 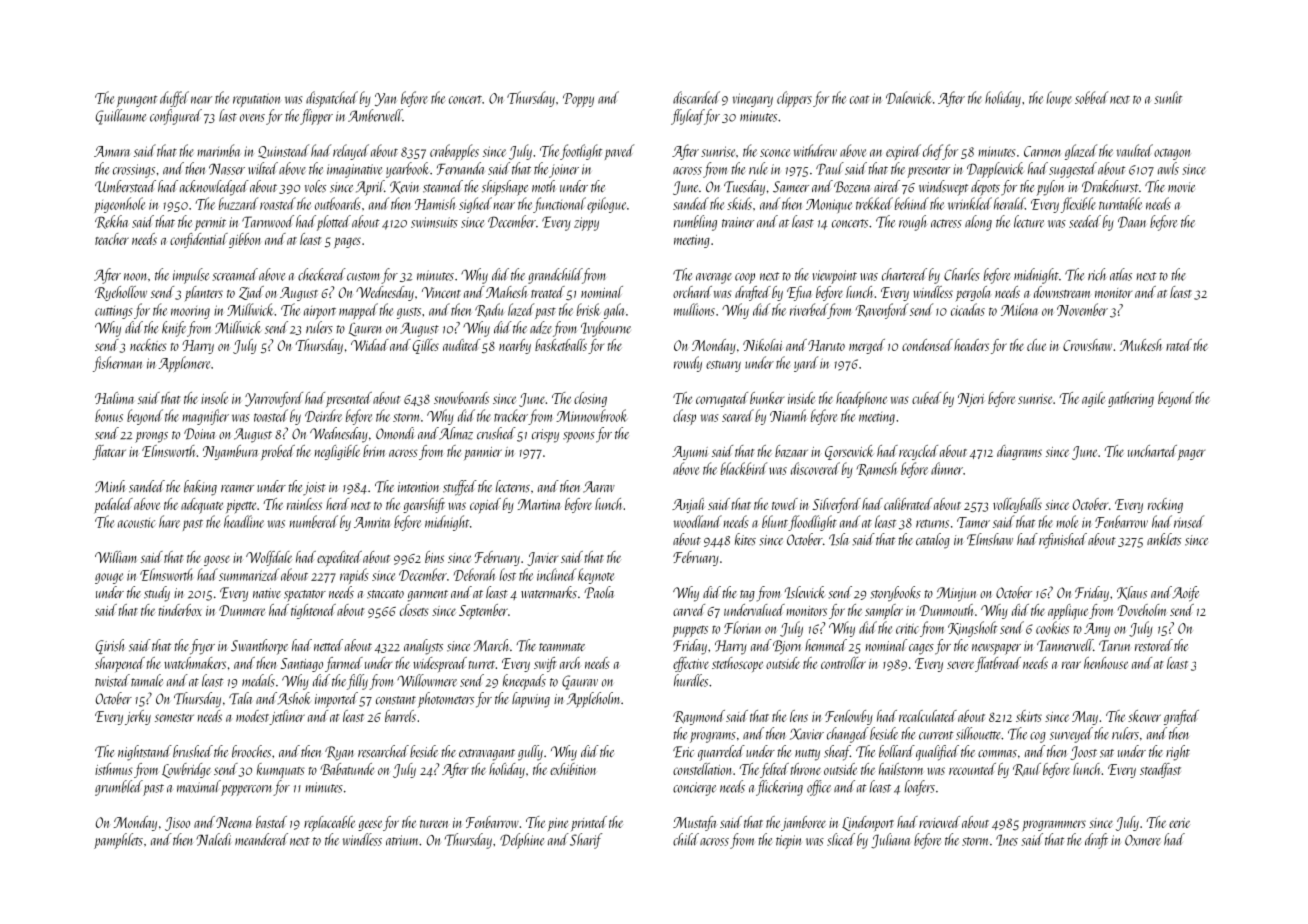 What do you see at coordinates (580, 682) in the image?
I see `Gaurav` at bounding box center [580, 682].
